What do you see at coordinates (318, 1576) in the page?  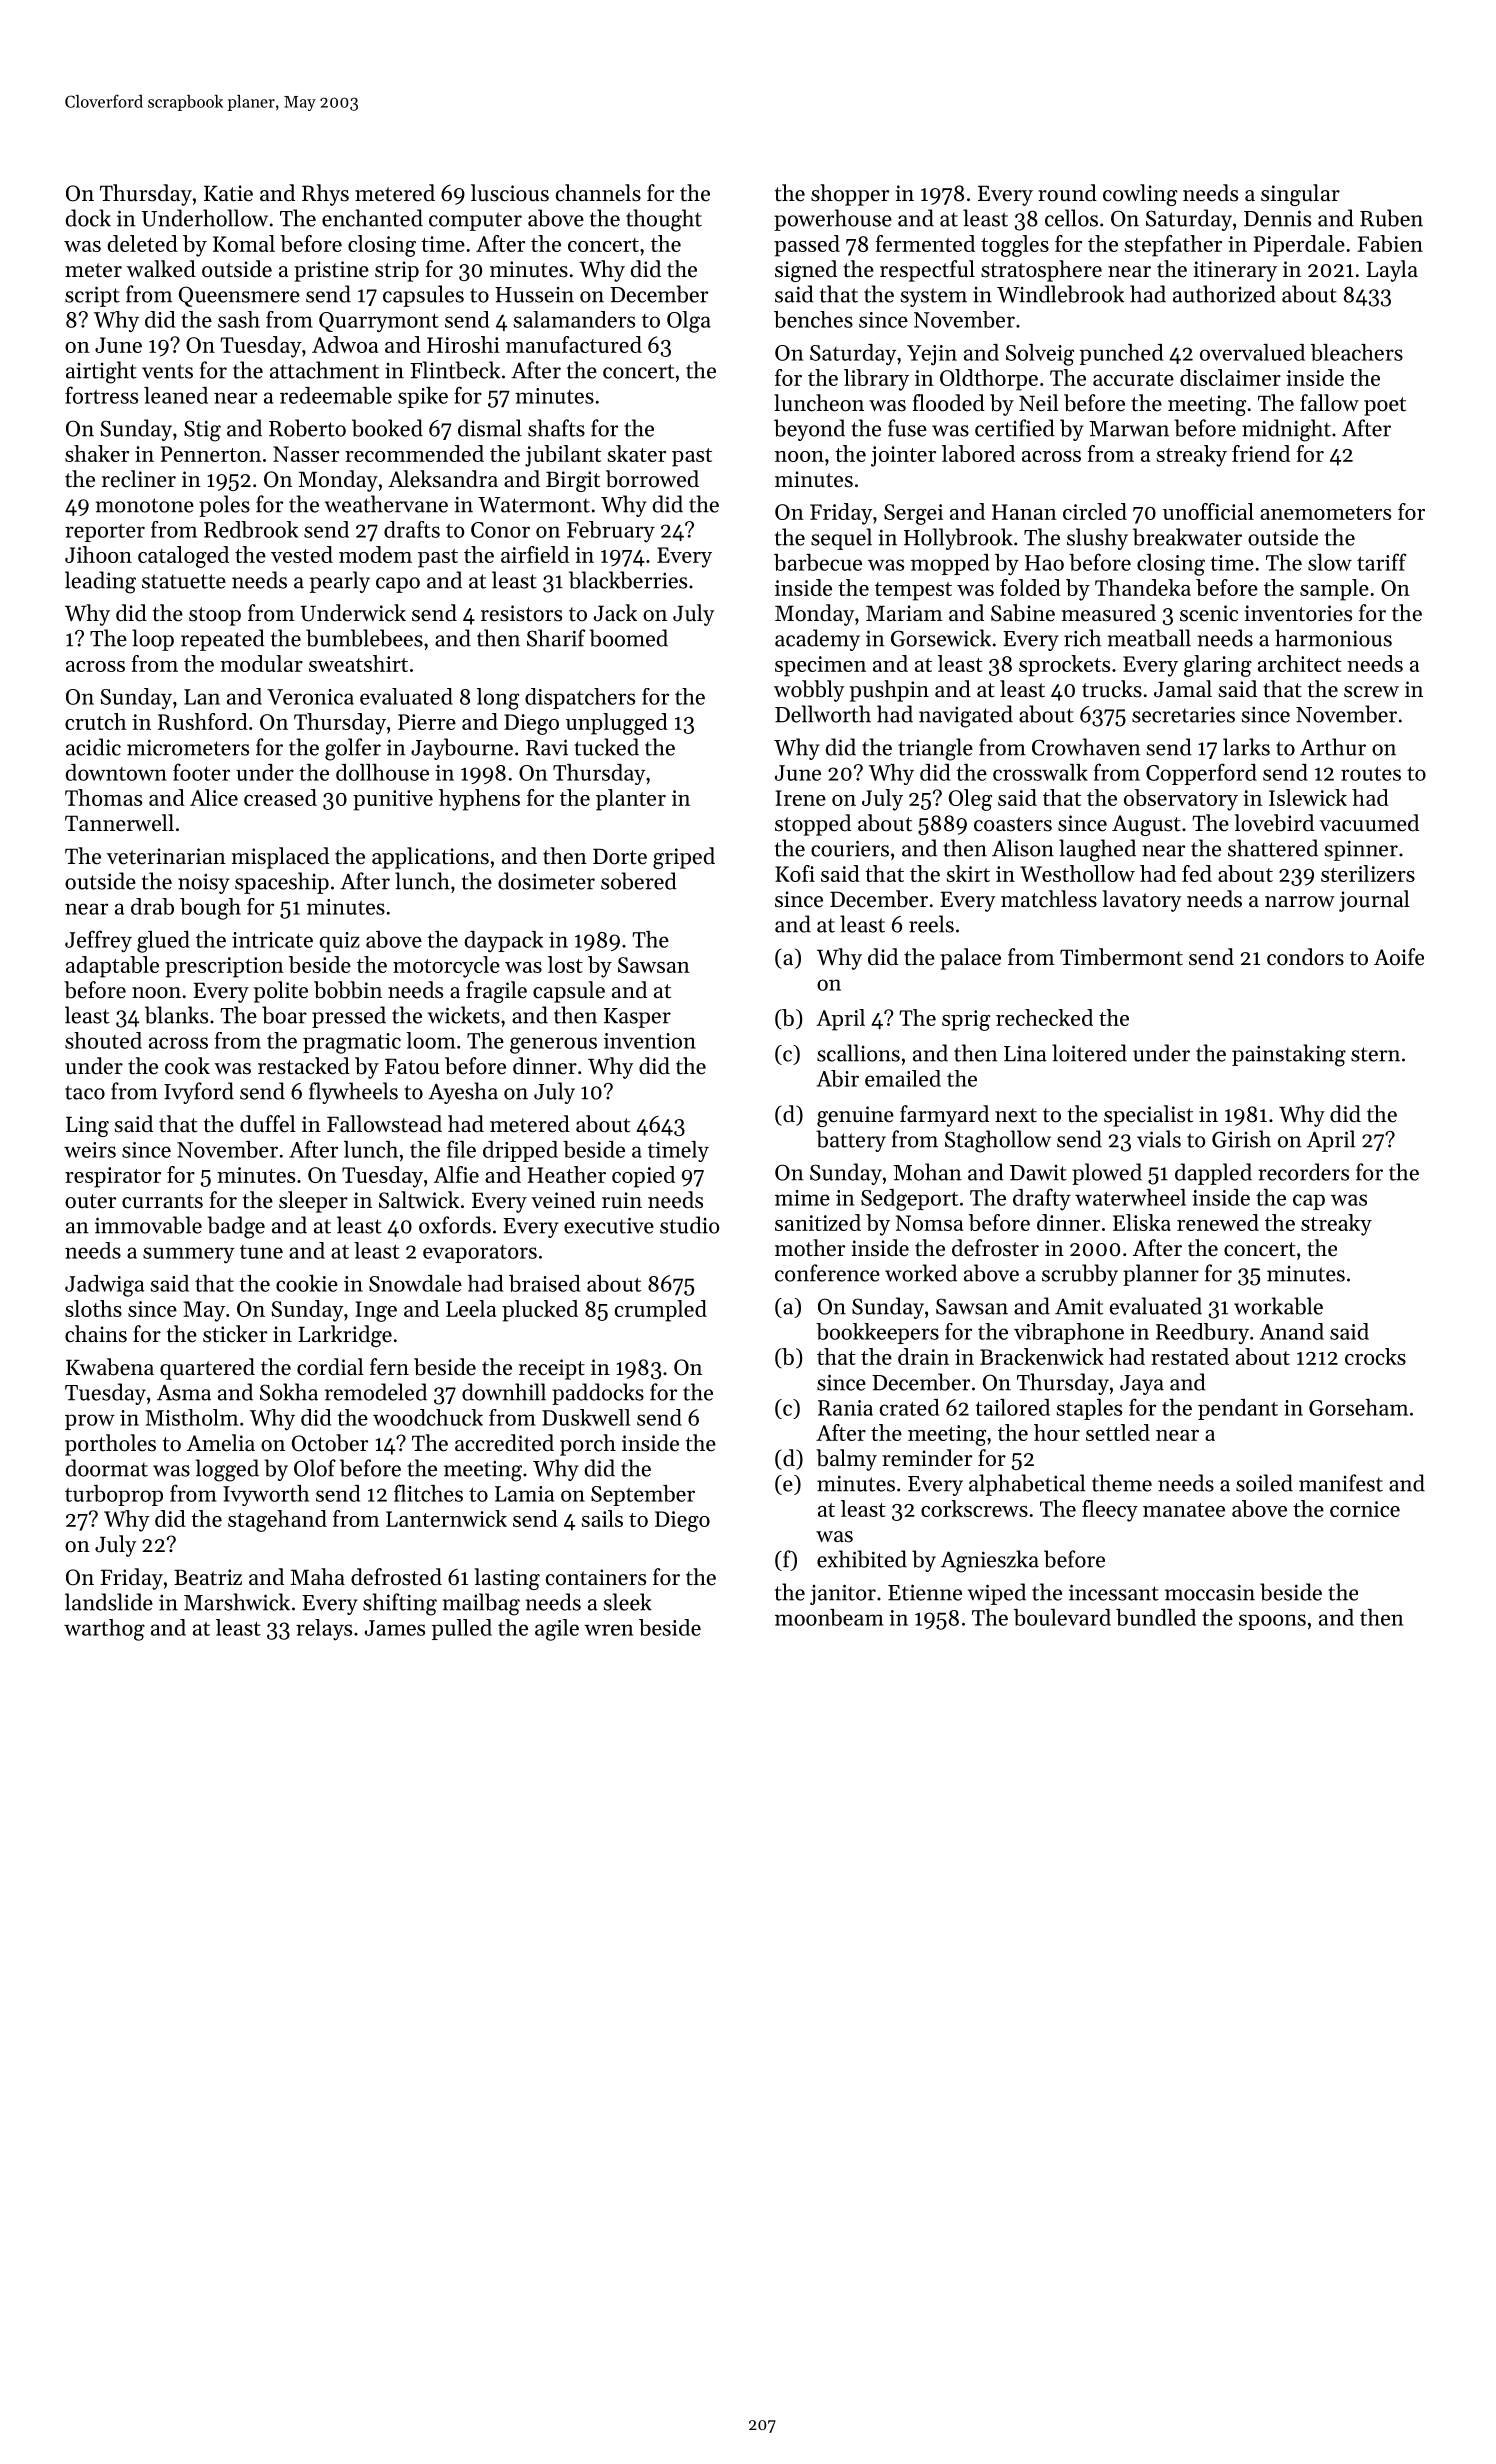 I see `Maha` at bounding box center [318, 1576].
